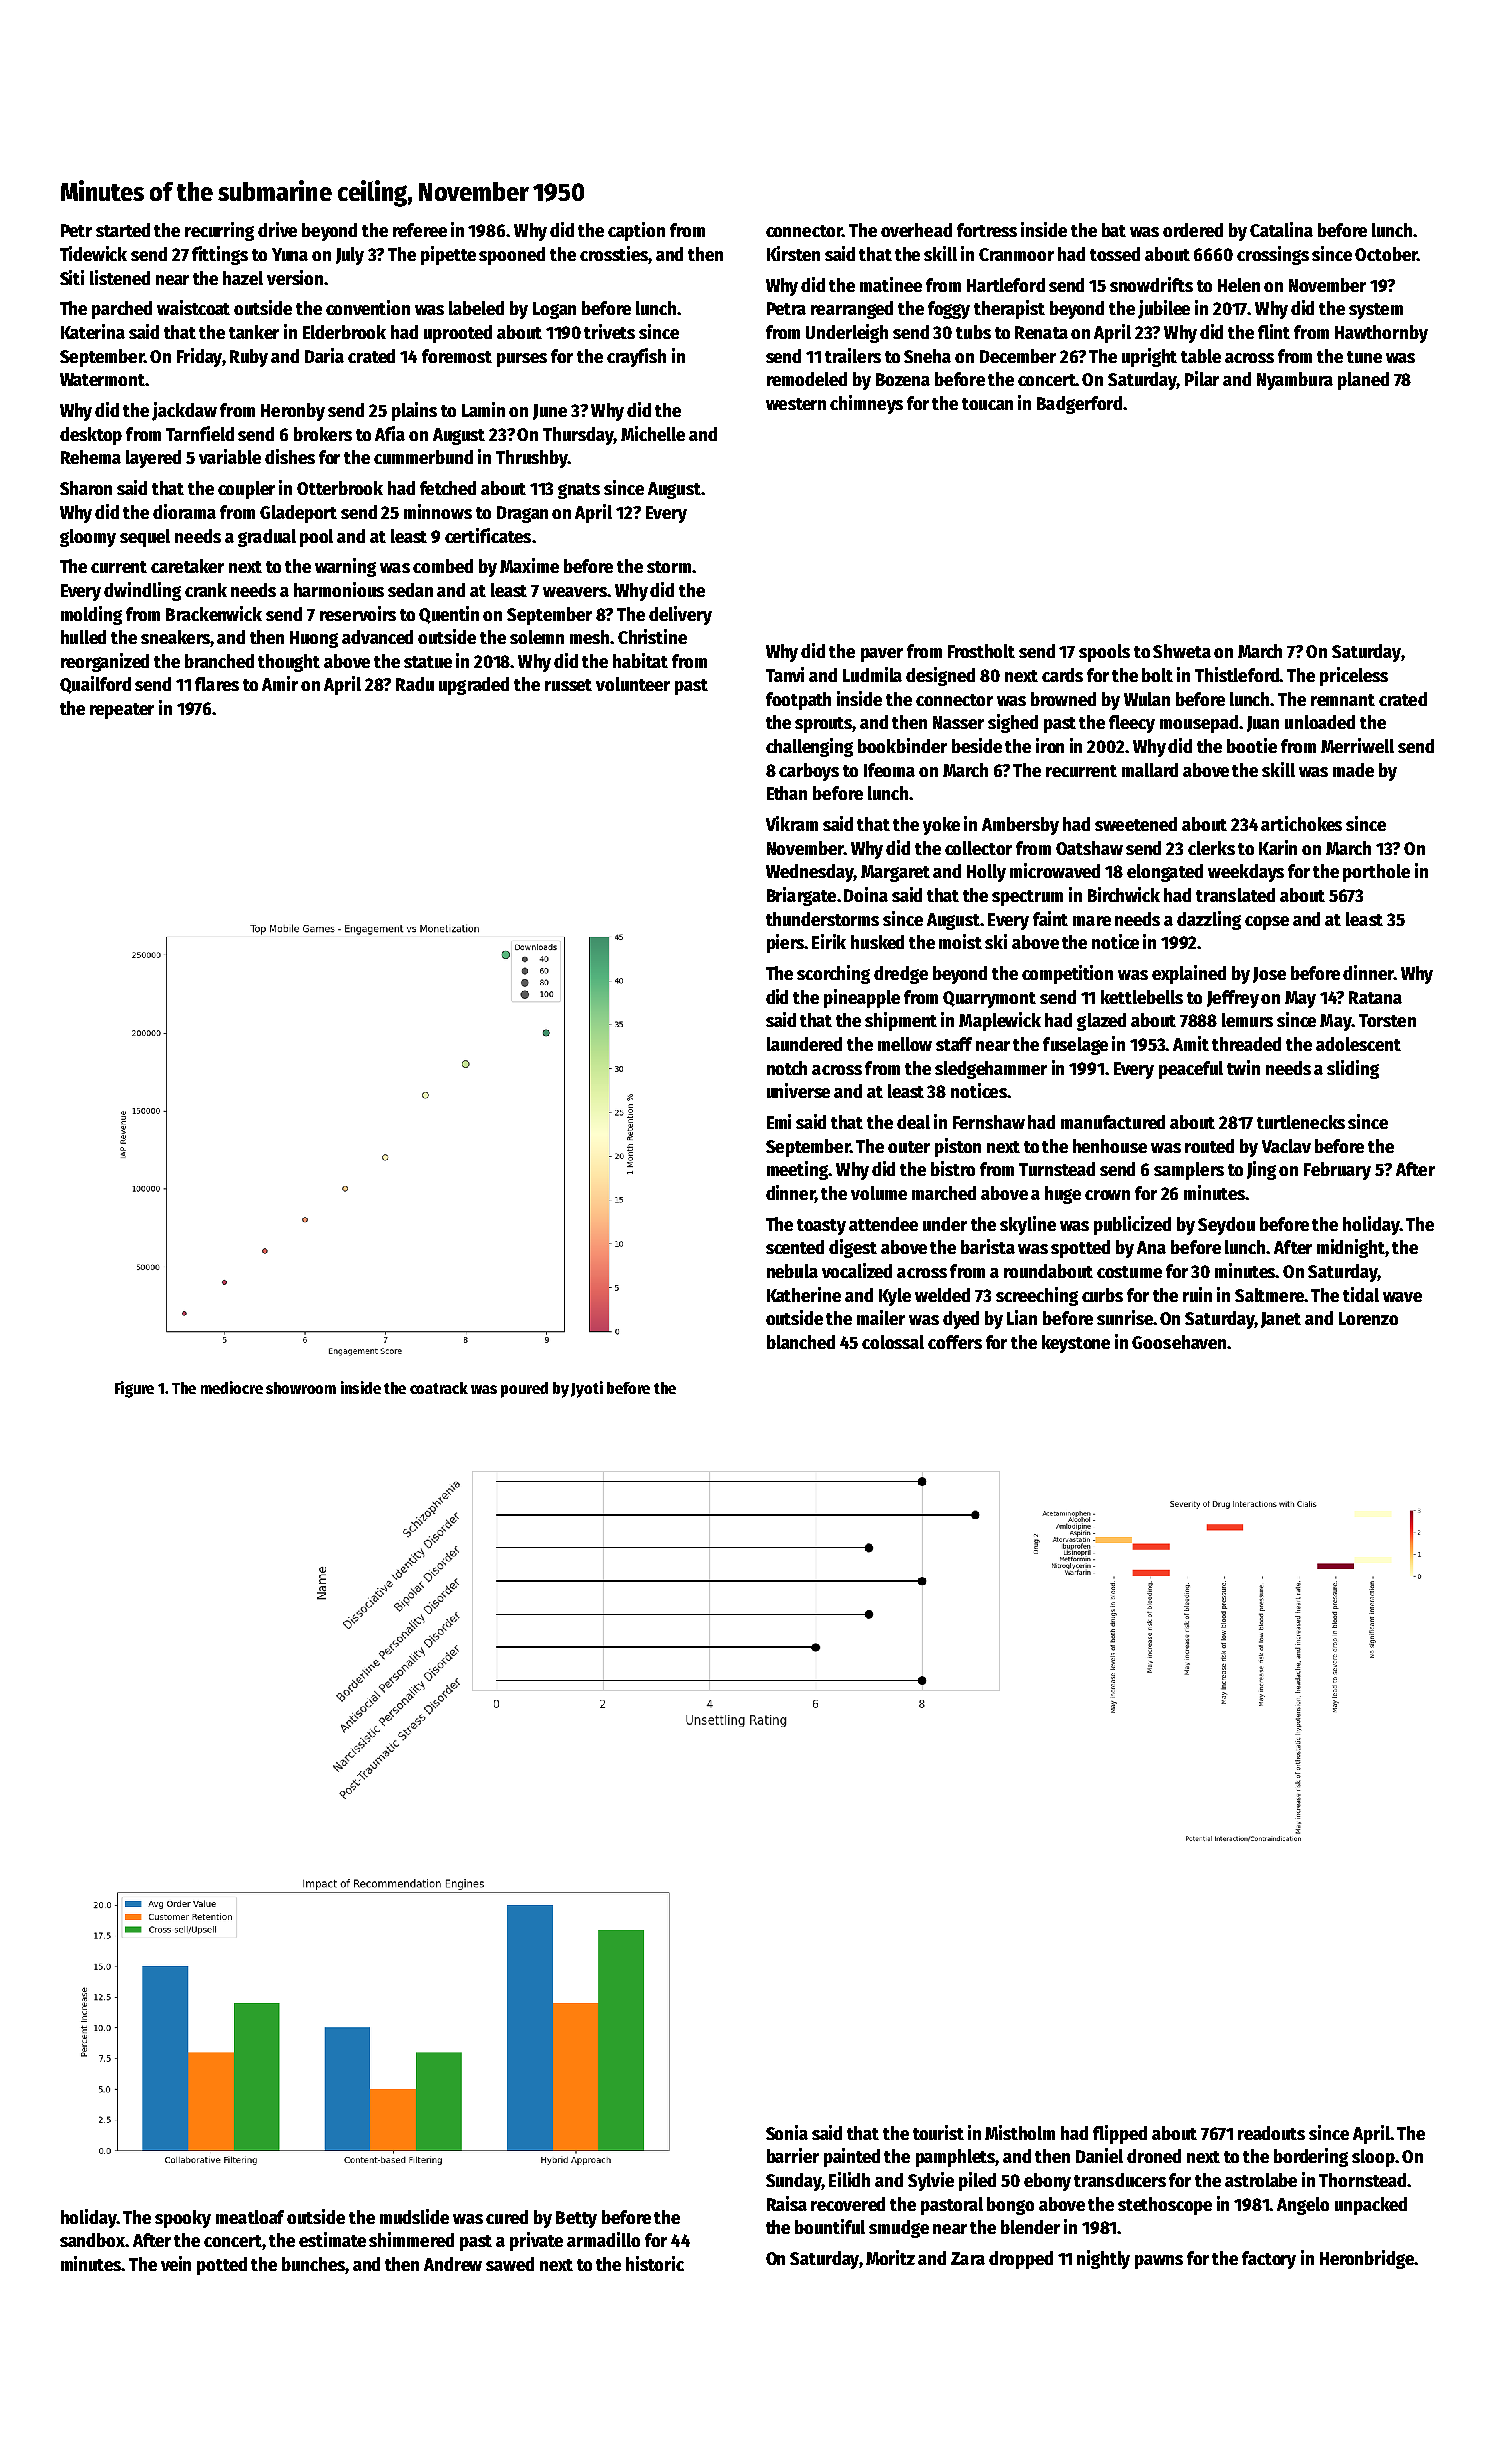 This screenshot has width=1496, height=2464. What do you see at coordinates (314, 2265) in the screenshot?
I see `bunches` at bounding box center [314, 2265].
